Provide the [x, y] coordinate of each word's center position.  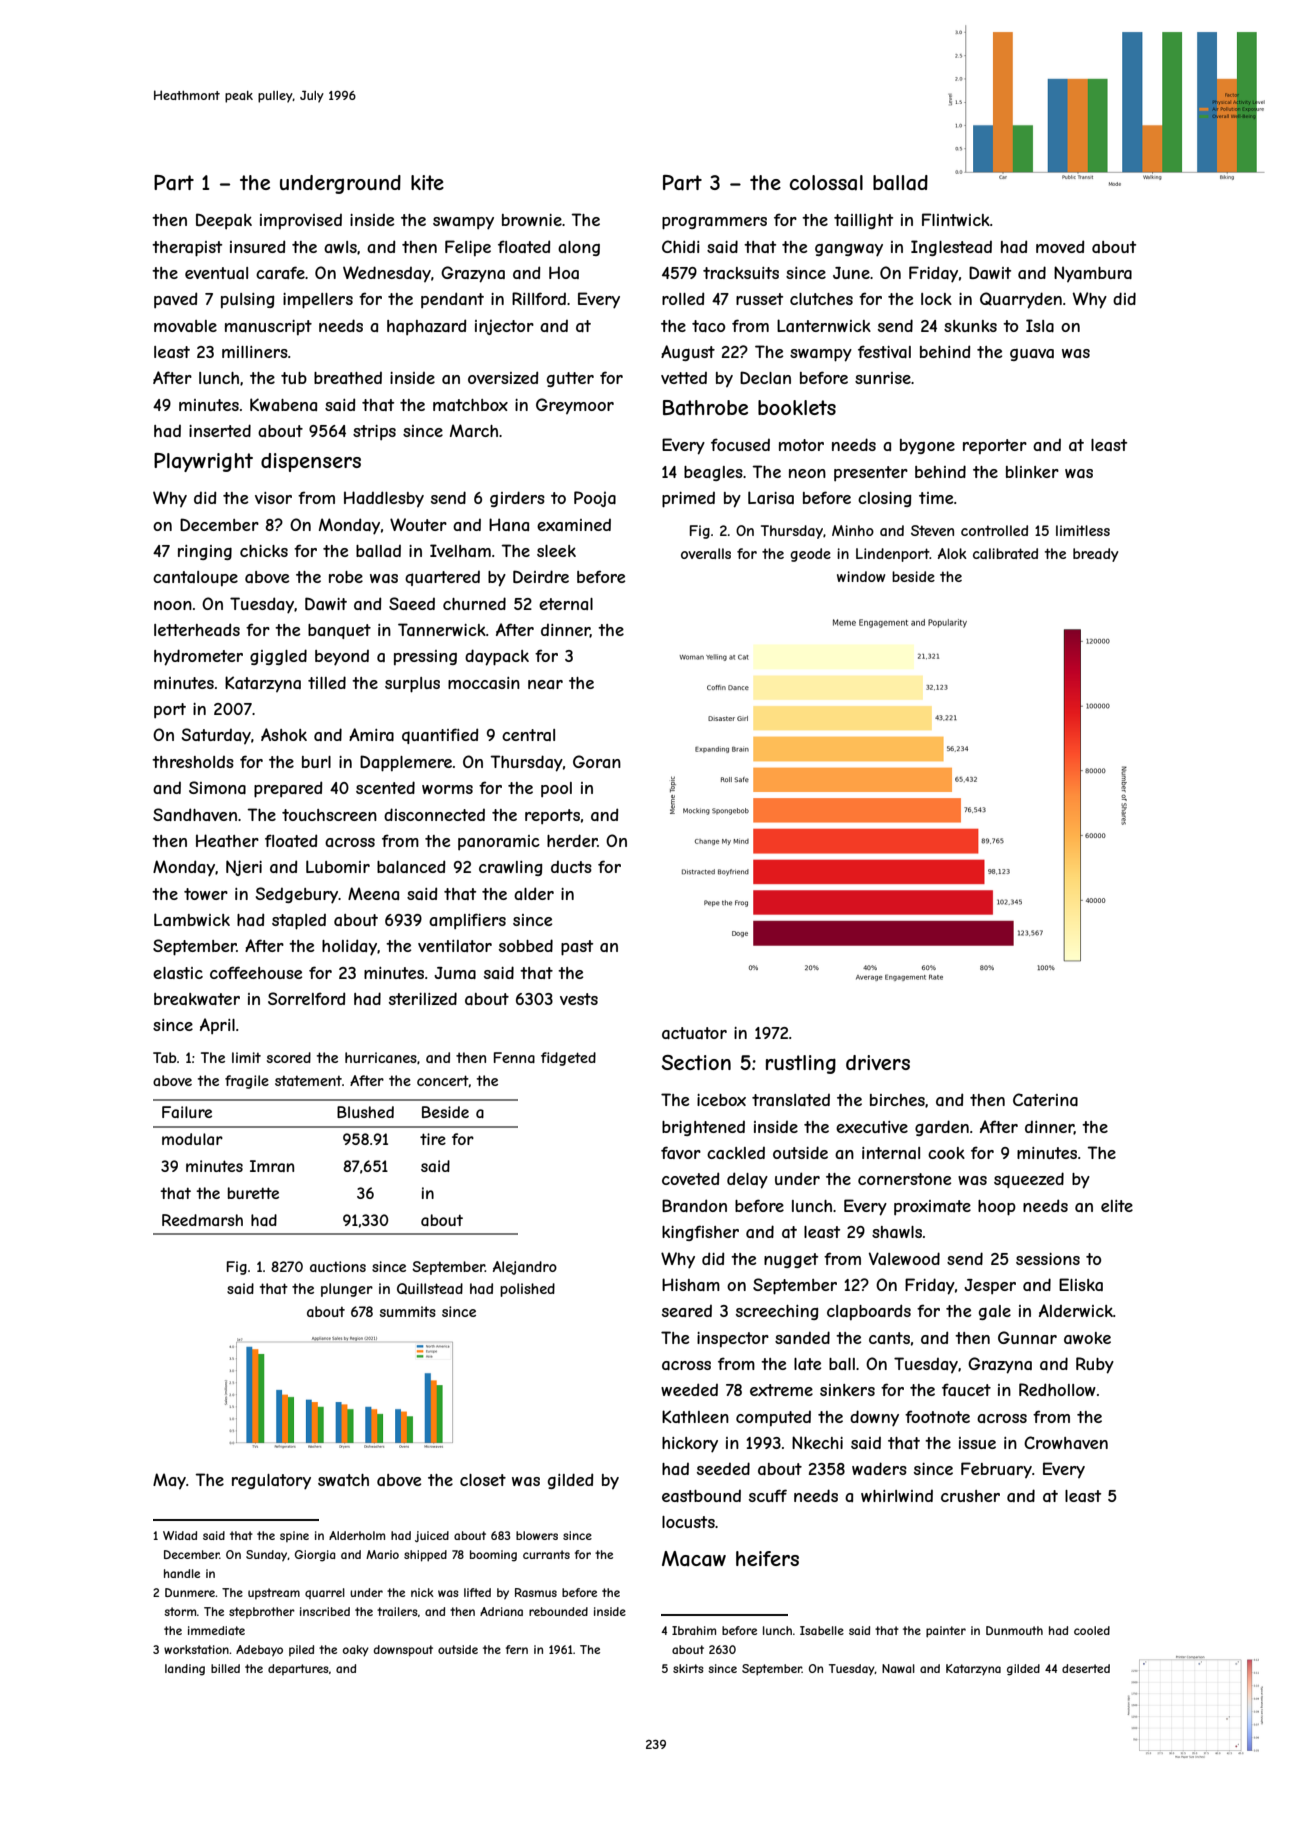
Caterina [1045, 1099]
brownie [532, 220]
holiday [349, 947]
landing [185, 1670]
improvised [301, 221]
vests [579, 999]
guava [1032, 355]
